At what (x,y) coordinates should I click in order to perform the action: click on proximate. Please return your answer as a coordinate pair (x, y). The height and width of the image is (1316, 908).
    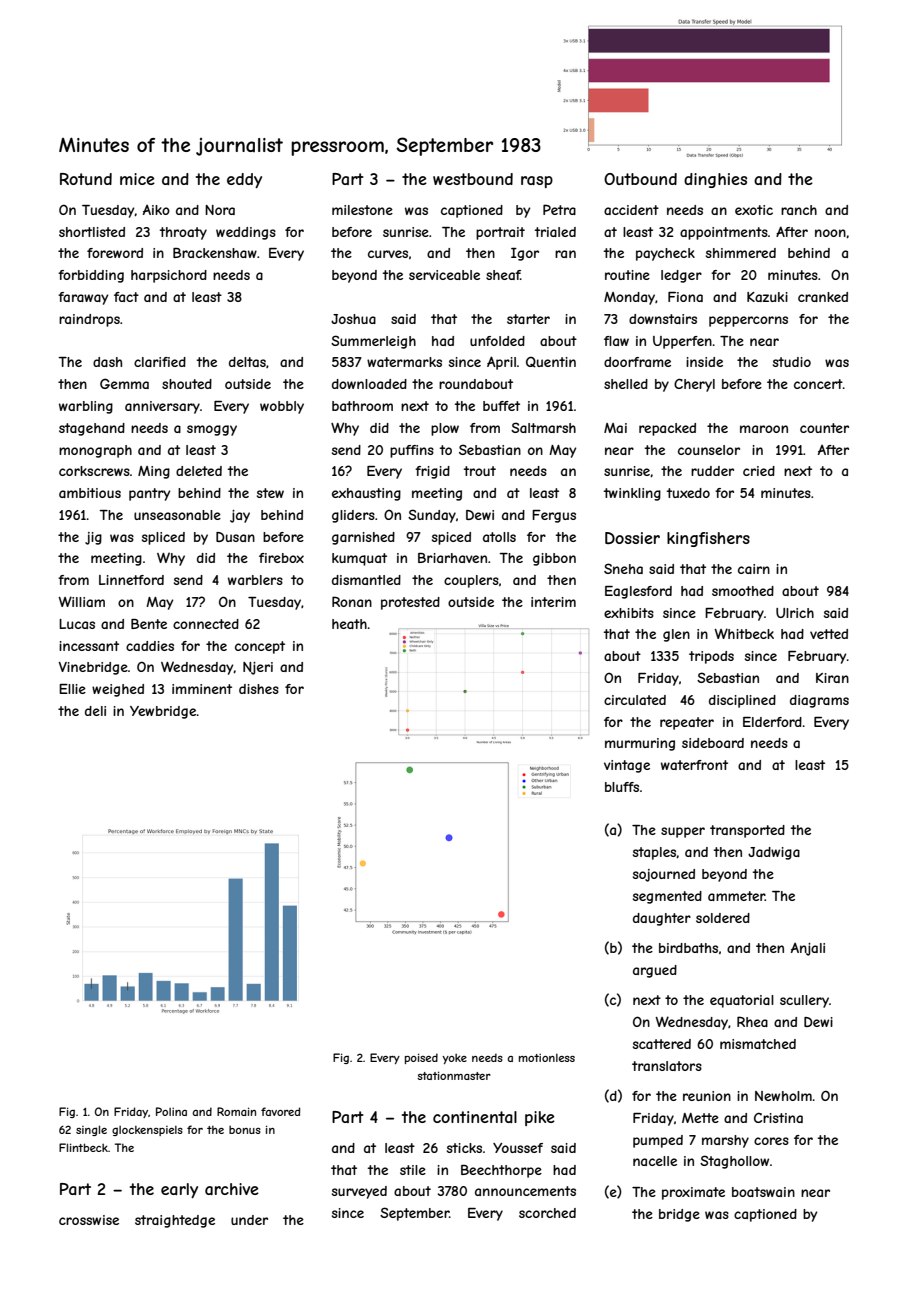
    Looking at the image, I should click on (693, 1193).
